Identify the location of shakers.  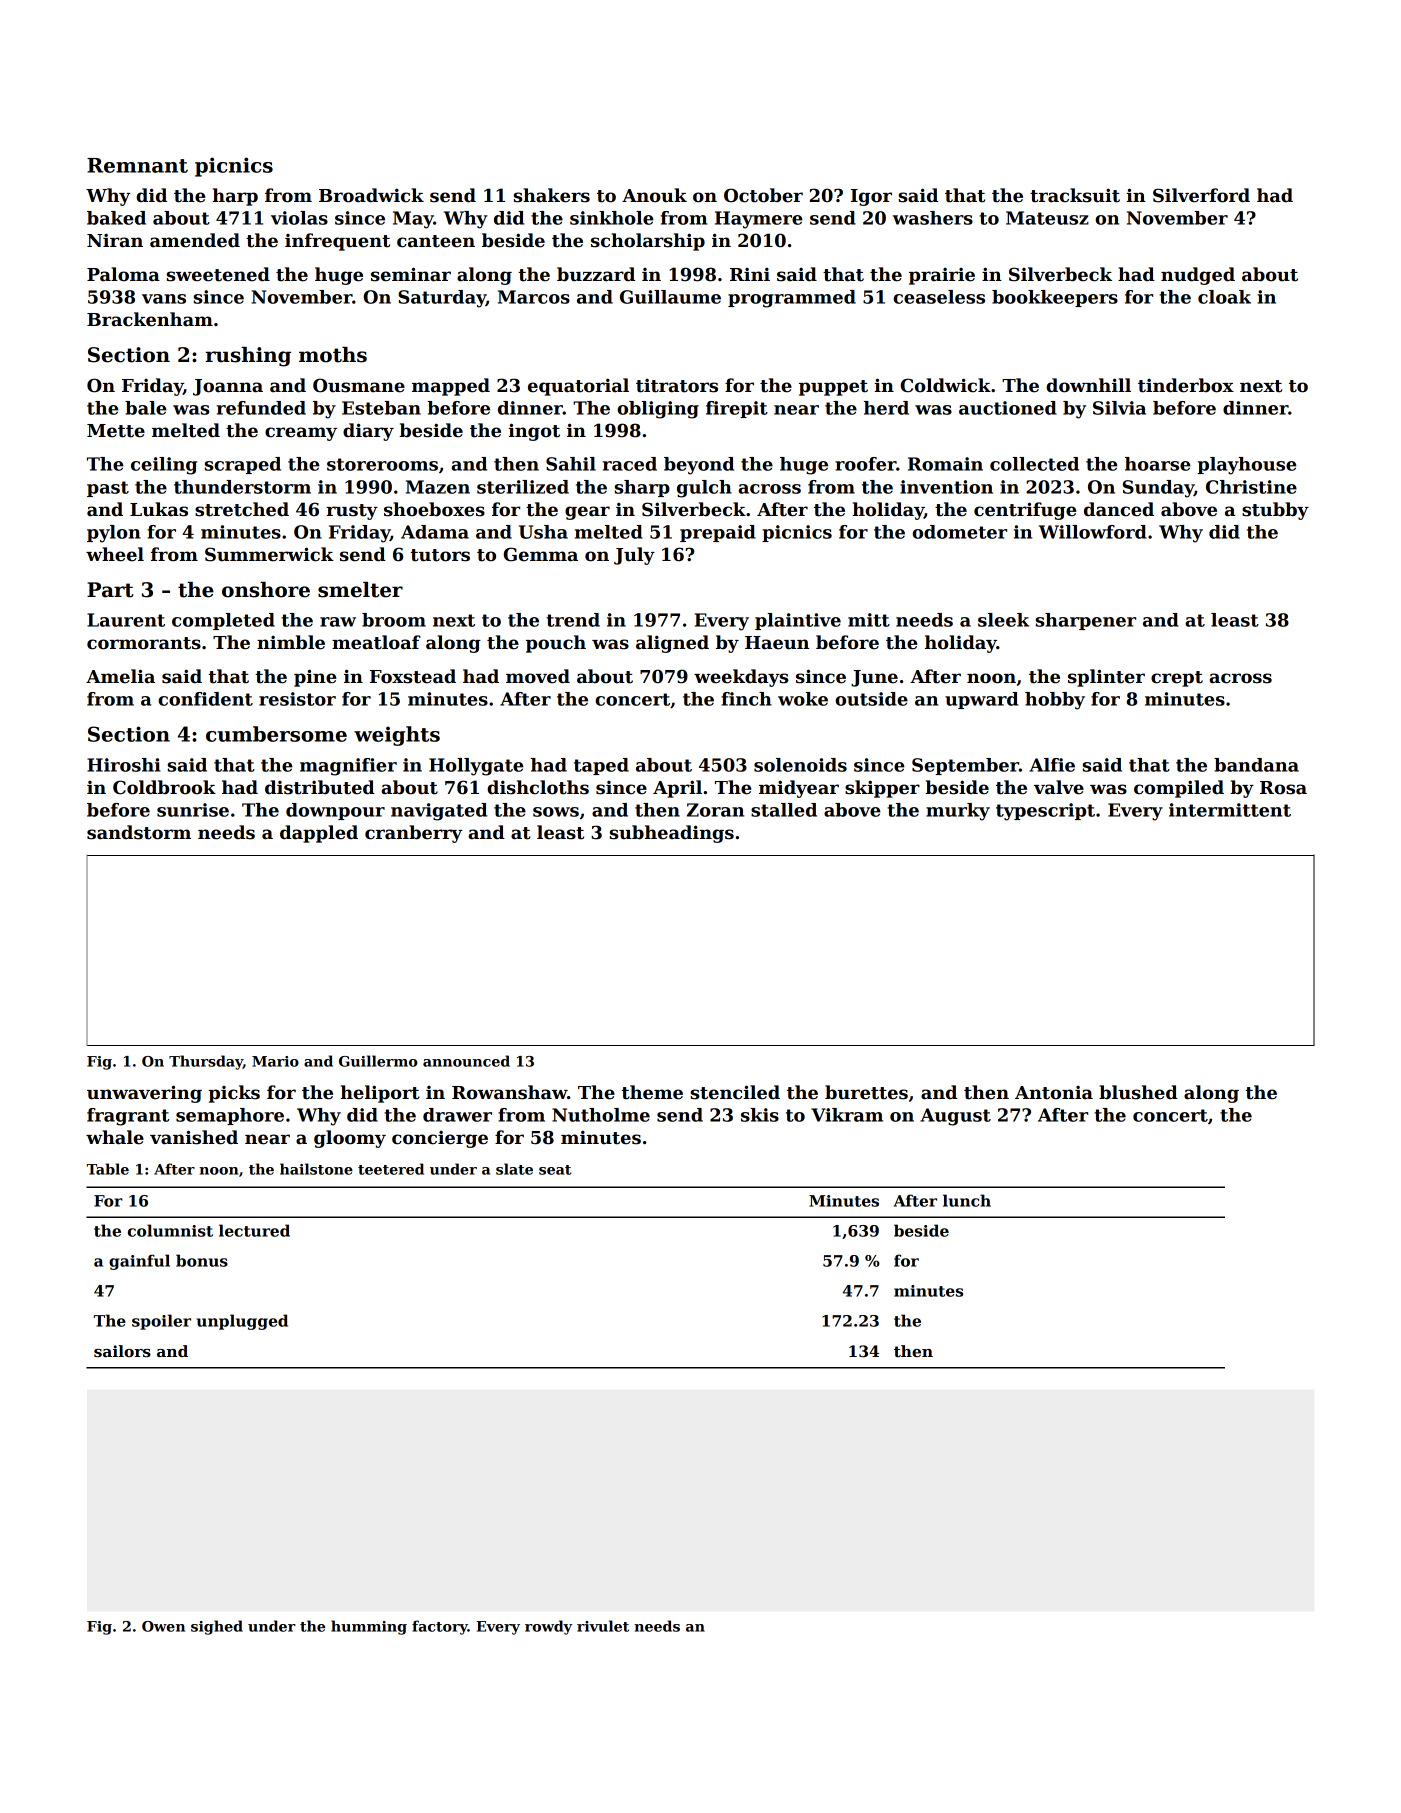
(552, 195).
